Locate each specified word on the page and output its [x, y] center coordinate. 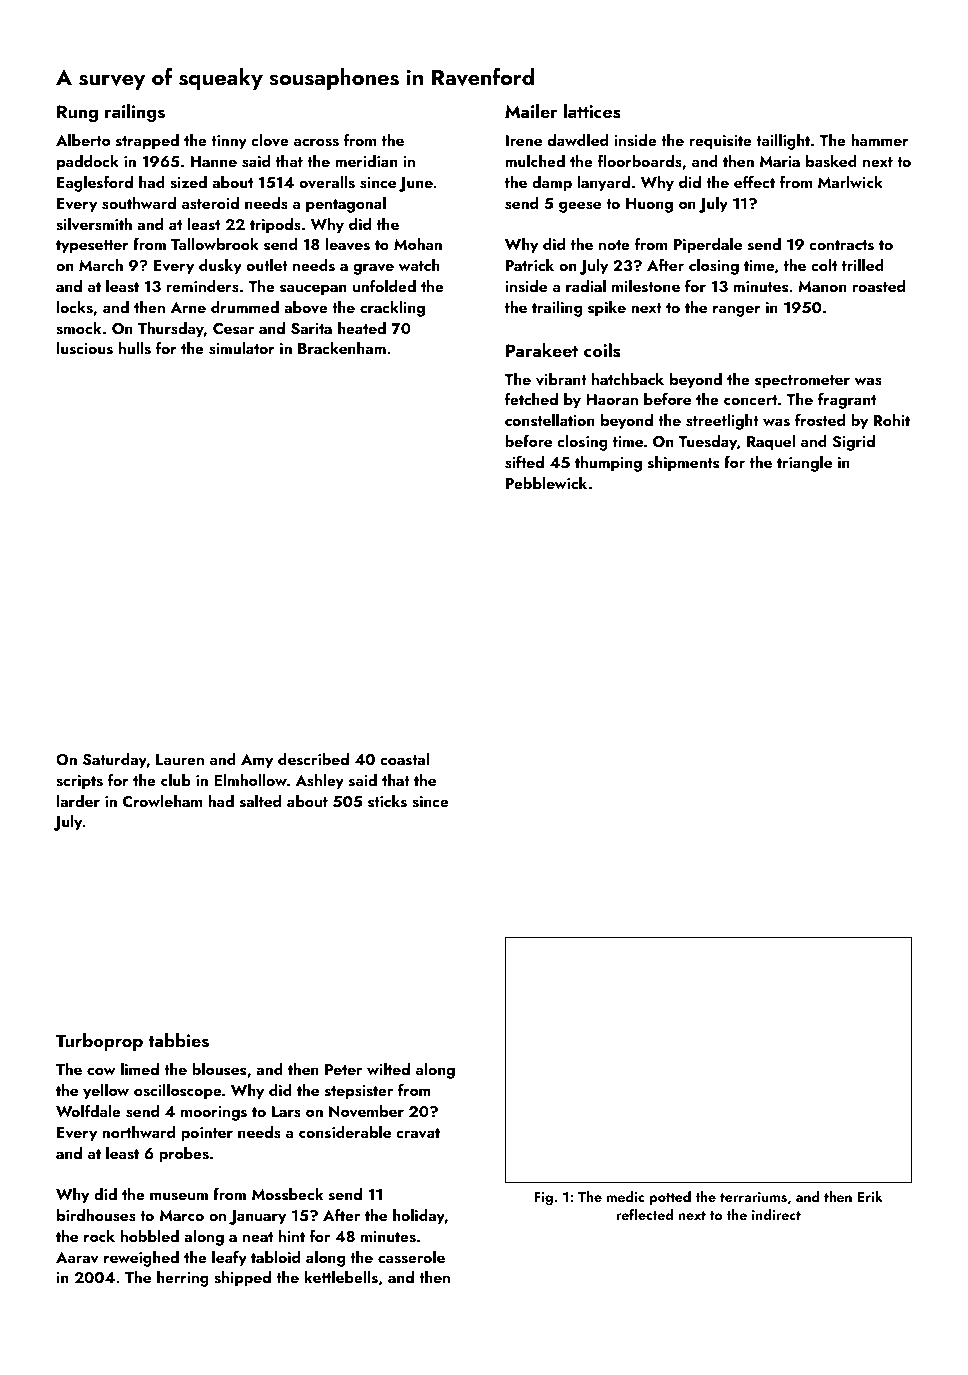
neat [258, 1237]
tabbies [179, 1040]
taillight [783, 142]
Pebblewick [546, 483]
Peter [343, 1069]
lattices [592, 111]
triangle [804, 464]
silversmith [94, 224]
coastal [404, 759]
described [313, 759]
